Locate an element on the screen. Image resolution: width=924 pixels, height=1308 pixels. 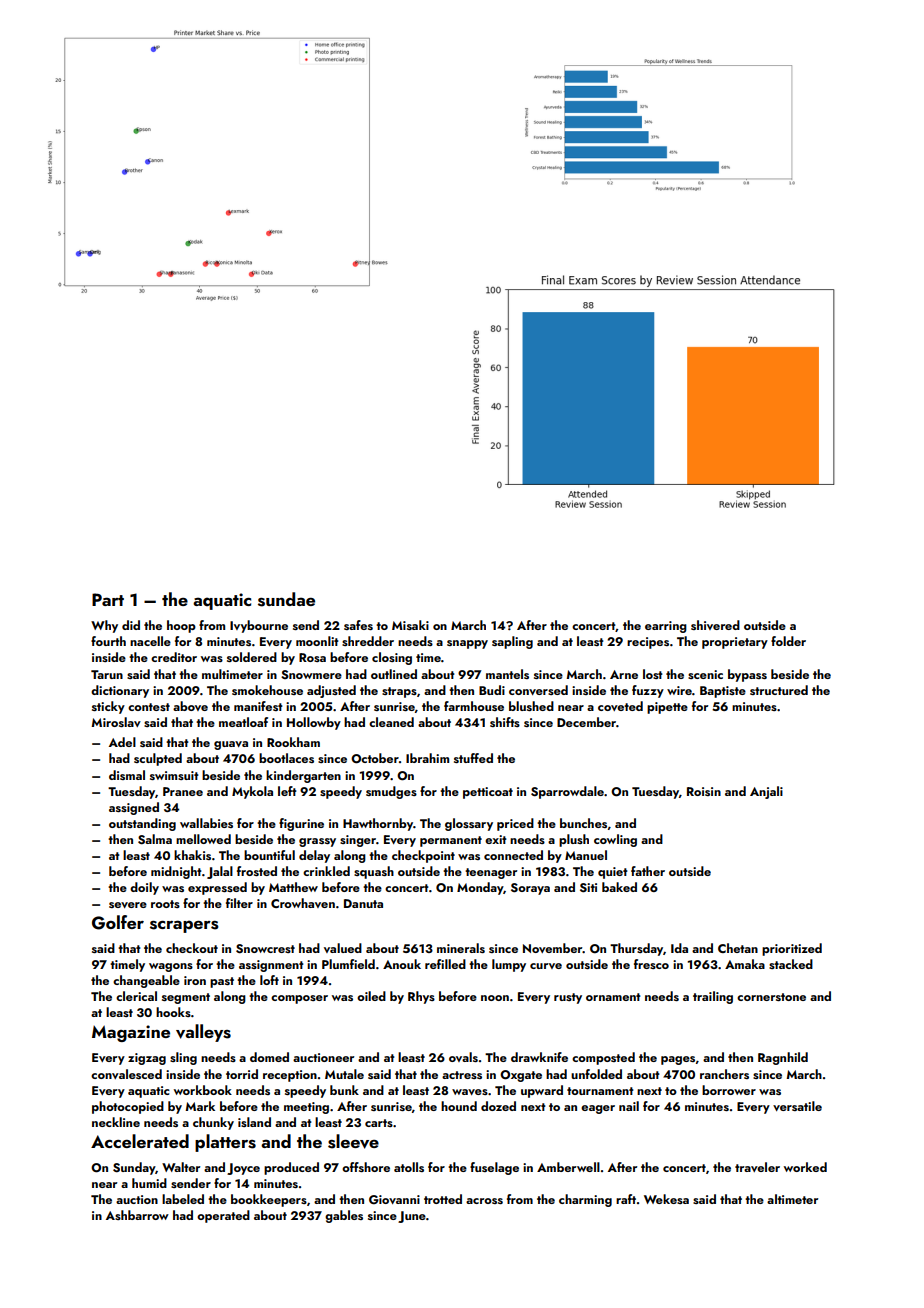
fuzzy is located at coordinates (648, 691).
